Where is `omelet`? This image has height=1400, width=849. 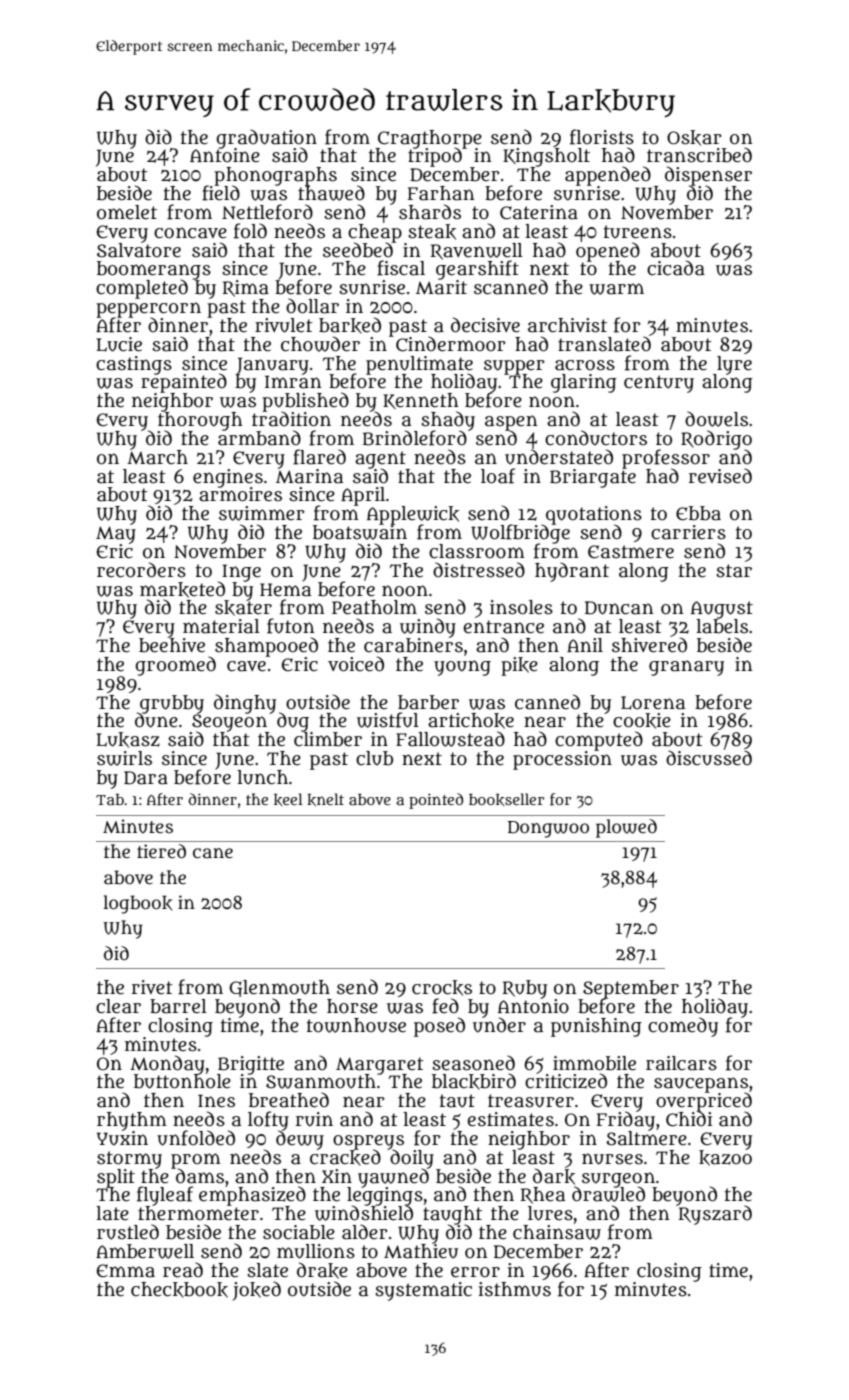
omelet is located at coordinates (127, 212).
